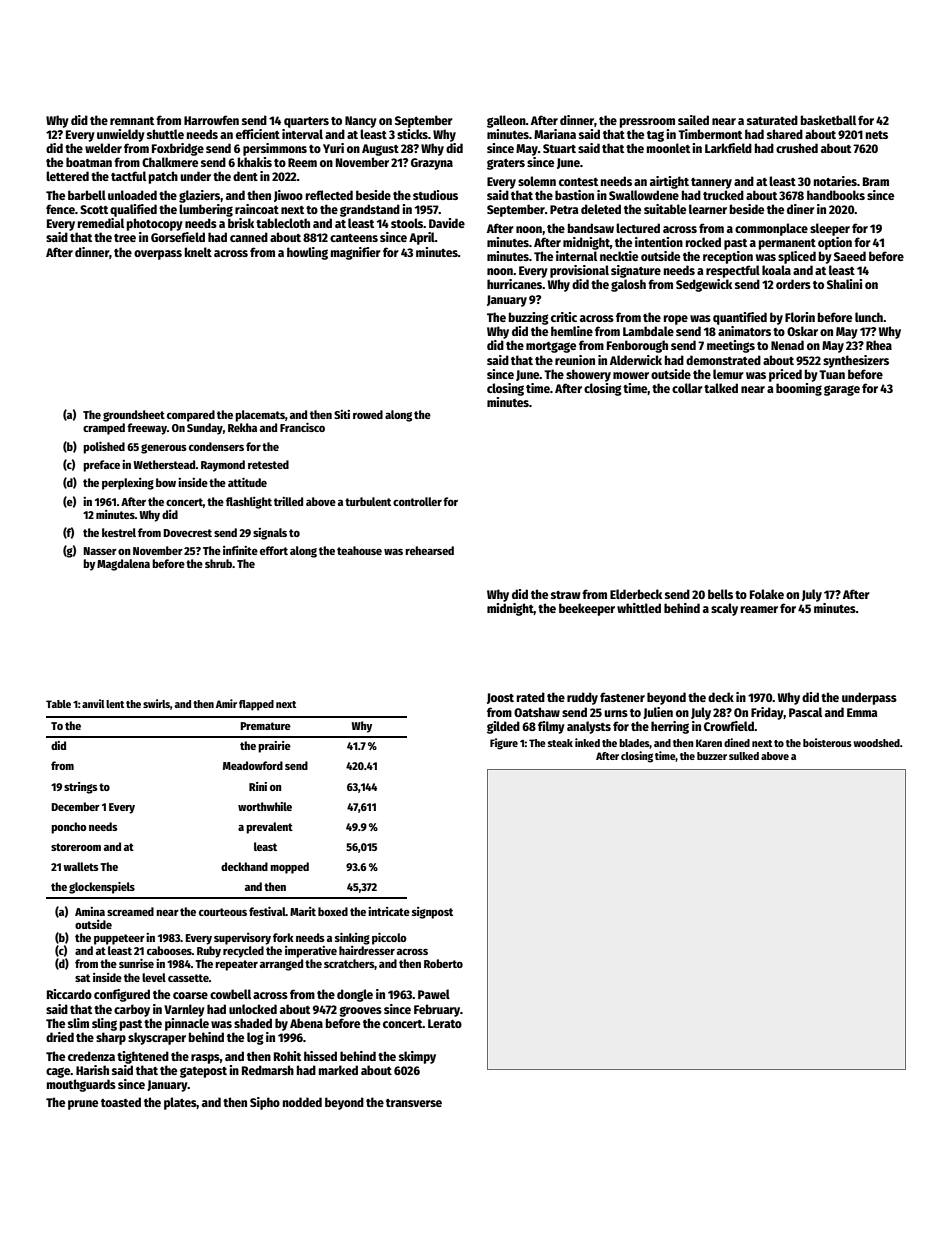 This screenshot has width=952, height=1233. What do you see at coordinates (767, 594) in the screenshot?
I see `Folake` at bounding box center [767, 594].
